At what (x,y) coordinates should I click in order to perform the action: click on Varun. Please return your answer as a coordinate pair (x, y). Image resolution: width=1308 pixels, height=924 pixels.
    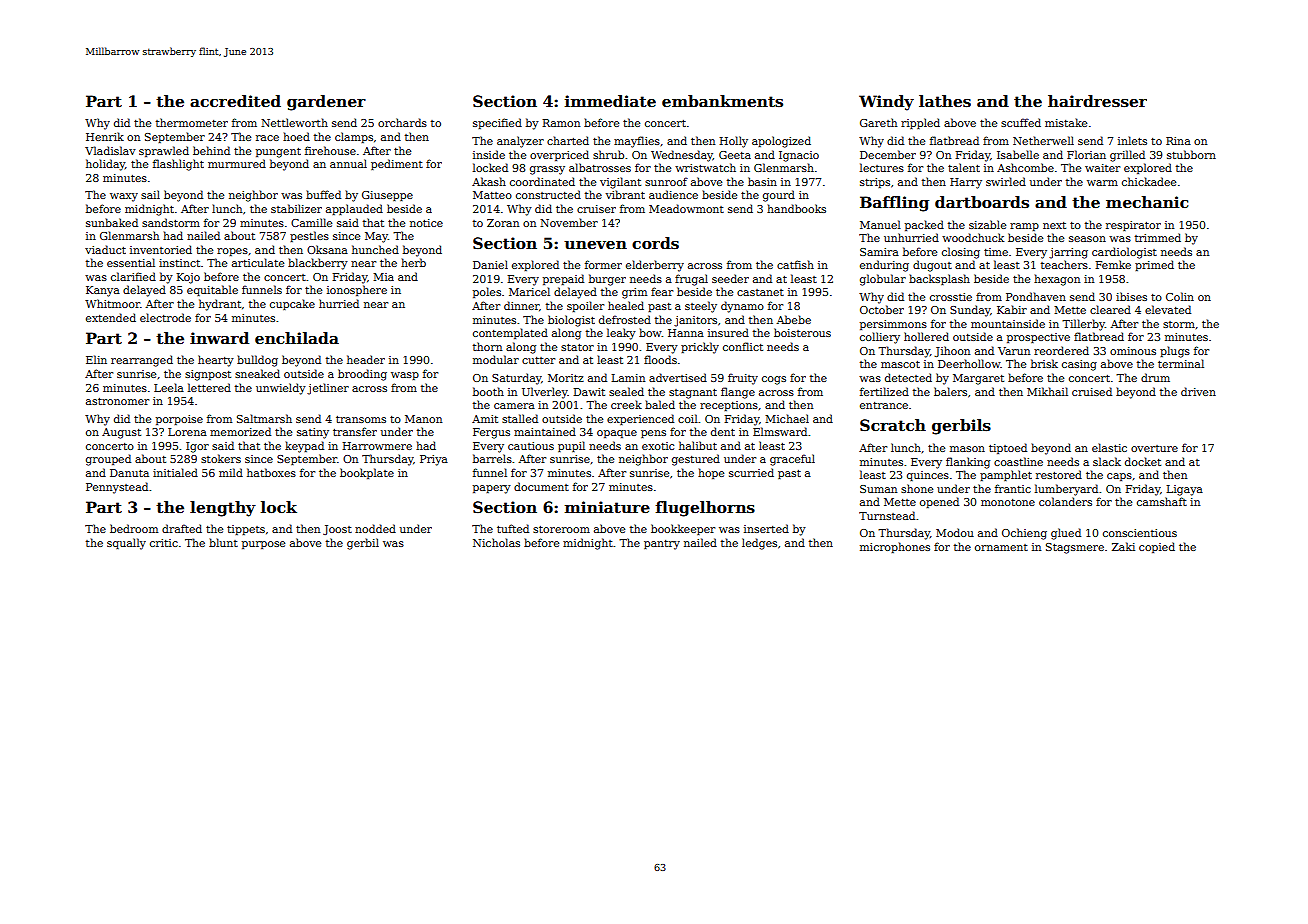
    Looking at the image, I should click on (1014, 351).
